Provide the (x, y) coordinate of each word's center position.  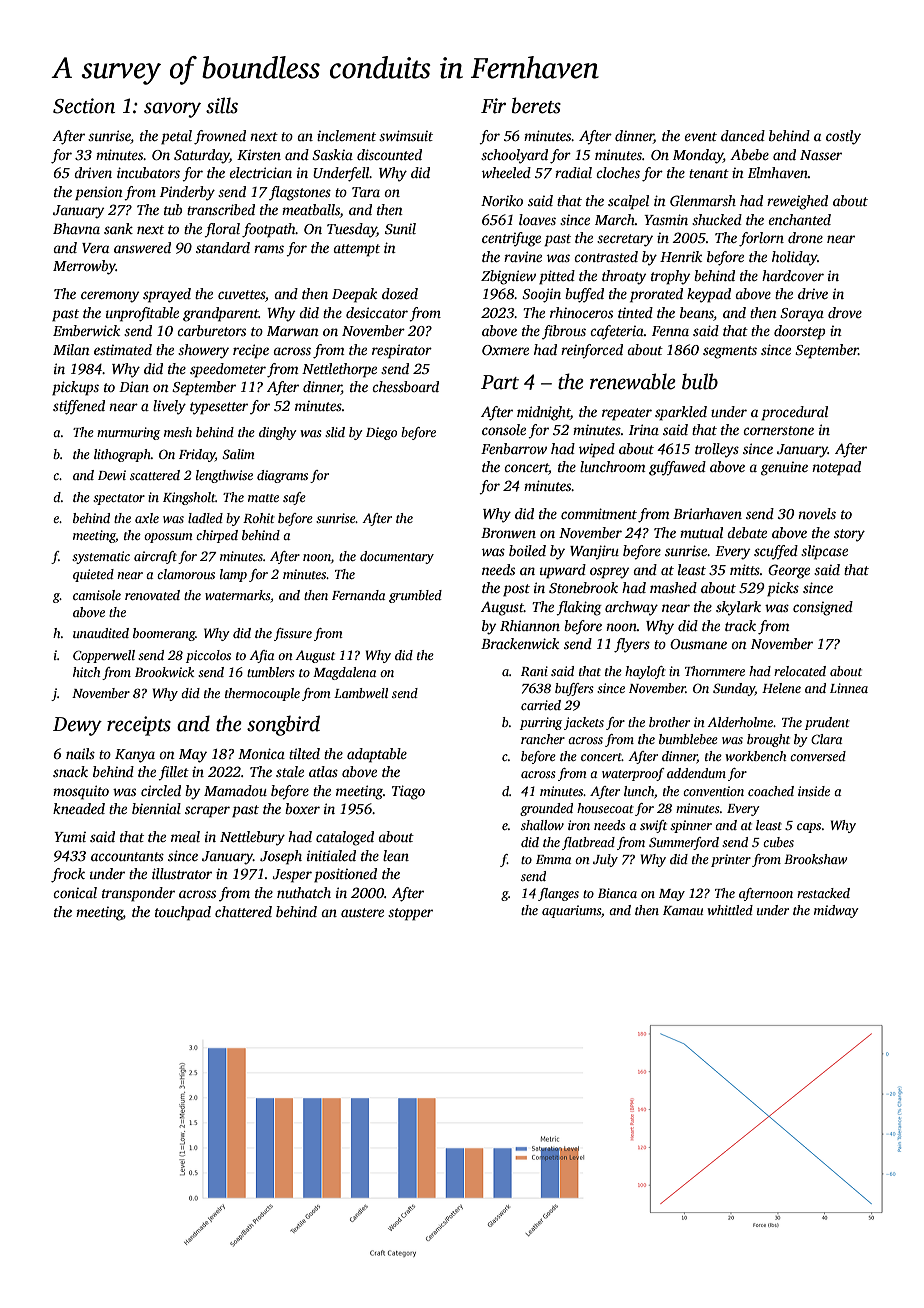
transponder (138, 894)
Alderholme (740, 722)
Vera (95, 248)
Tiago (408, 792)
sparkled (681, 413)
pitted (557, 277)
